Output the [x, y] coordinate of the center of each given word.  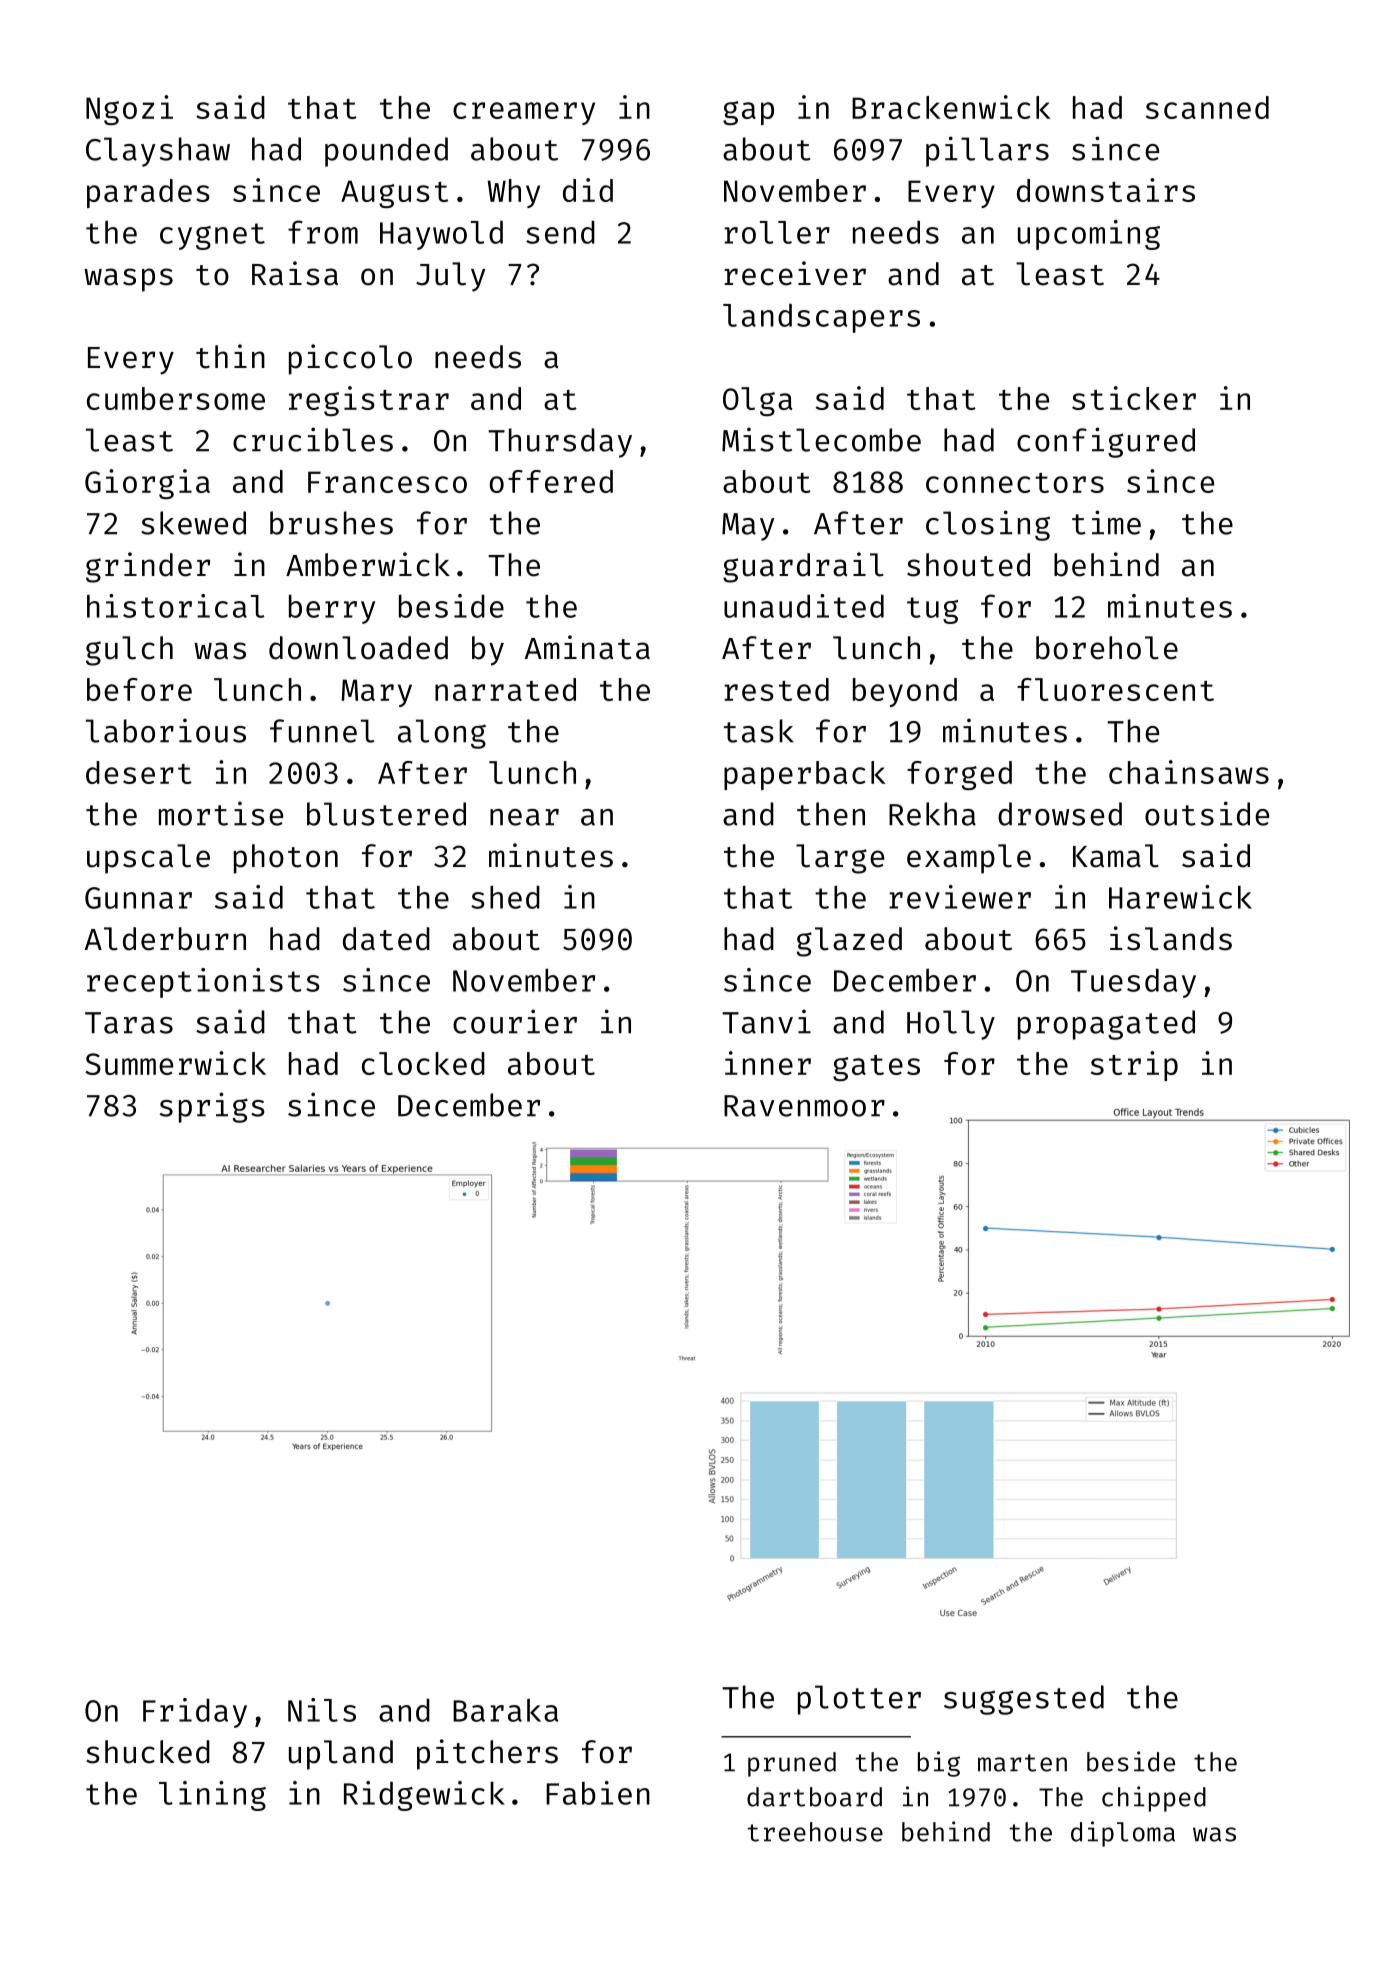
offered [551, 481]
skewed [193, 523]
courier [515, 1021]
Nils [322, 1710]
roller [777, 232]
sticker [1134, 398]
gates [876, 1068]
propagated [1106, 1025]
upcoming [1089, 235]
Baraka [506, 1710]
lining [212, 1796]
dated [386, 939]
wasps [128, 280]
